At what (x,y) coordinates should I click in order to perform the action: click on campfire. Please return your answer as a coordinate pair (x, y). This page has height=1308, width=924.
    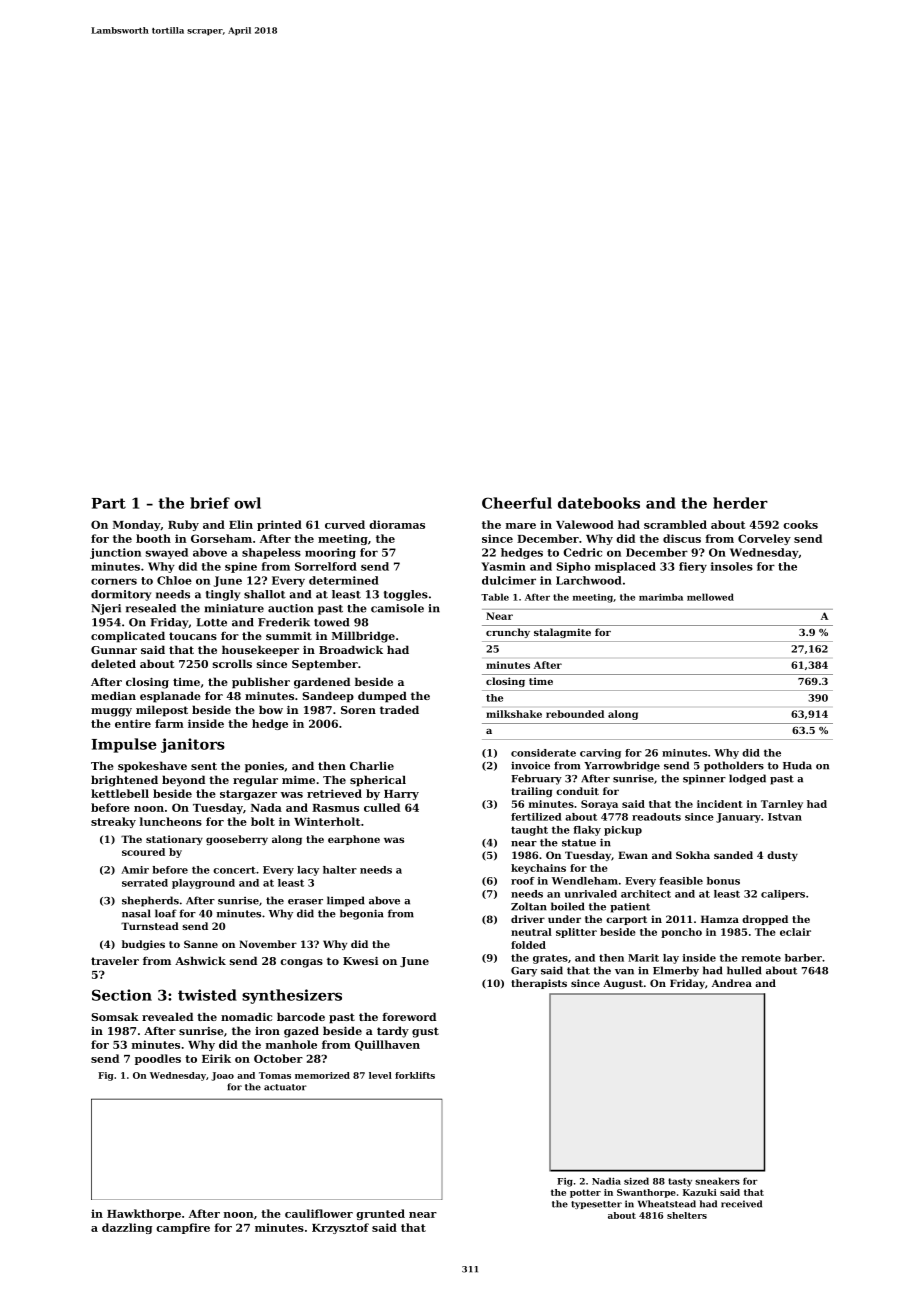
    Looking at the image, I should click on (183, 1228).
